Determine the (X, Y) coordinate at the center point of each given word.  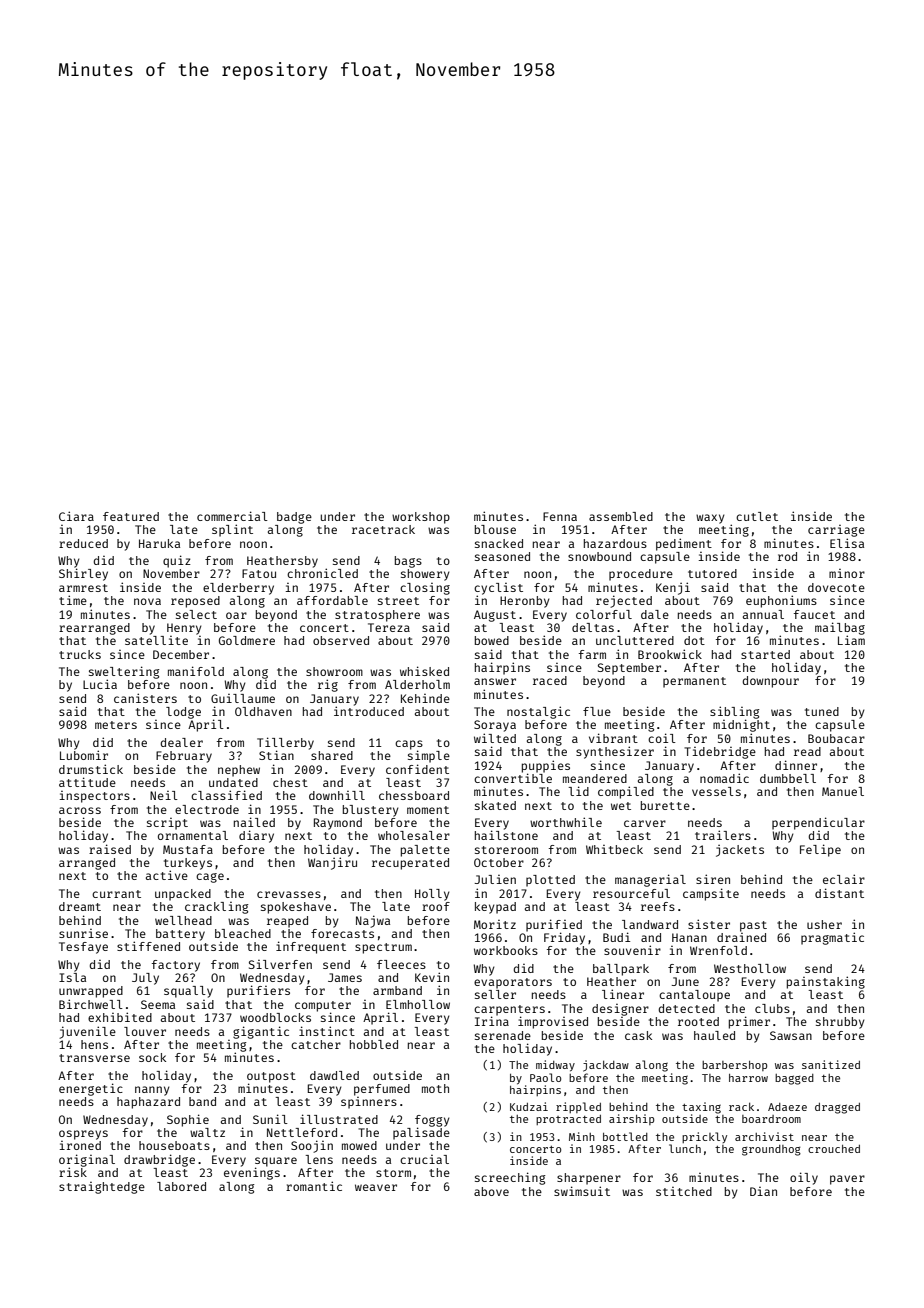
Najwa (373, 921)
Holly (432, 895)
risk (73, 1172)
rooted (698, 1021)
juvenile (87, 1032)
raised (110, 849)
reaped (287, 922)
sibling (735, 712)
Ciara (76, 516)
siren (713, 879)
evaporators (513, 983)
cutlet (757, 516)
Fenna (560, 516)
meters (116, 725)
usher (824, 924)
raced (550, 680)
